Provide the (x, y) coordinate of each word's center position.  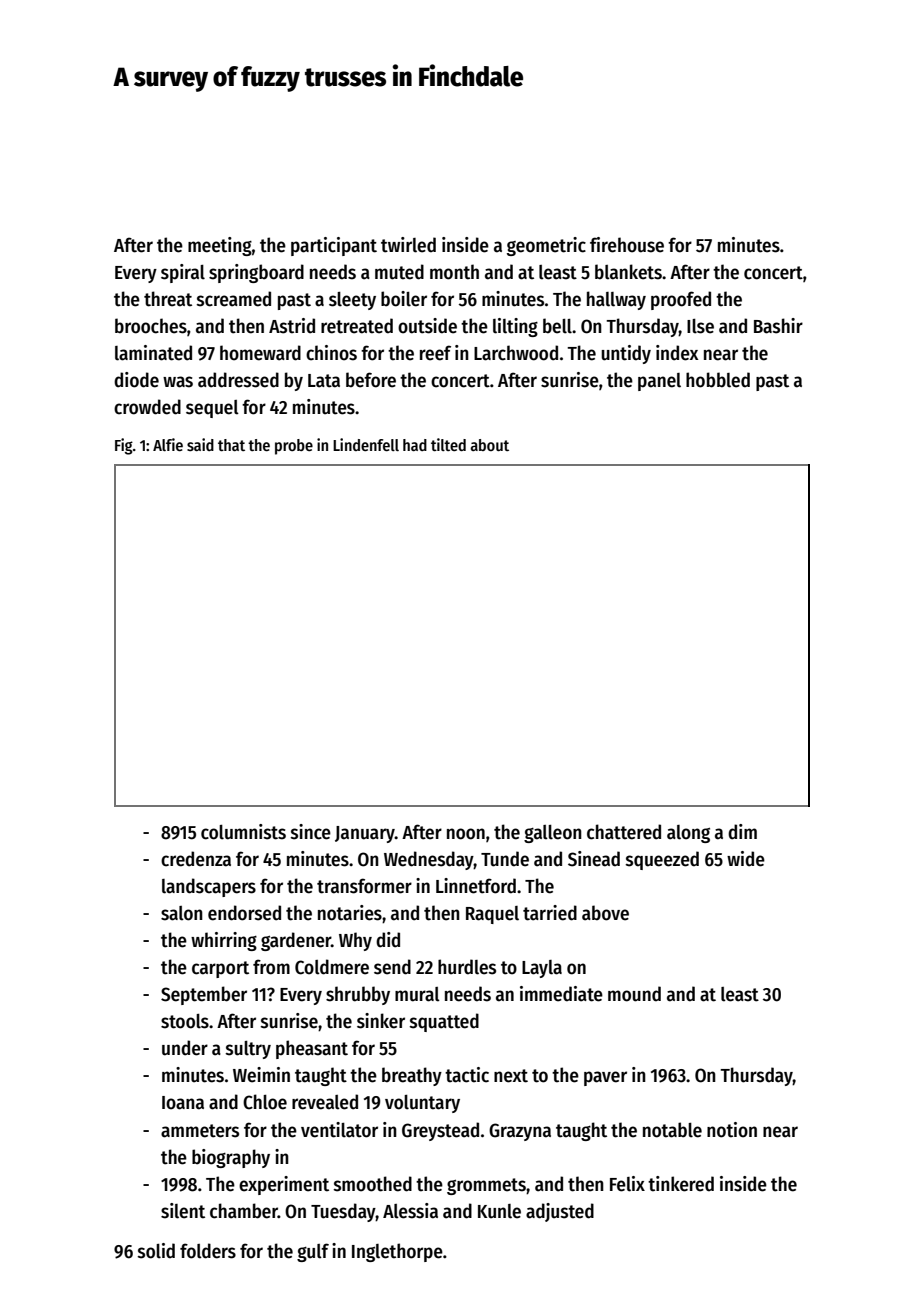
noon (466, 834)
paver (605, 1078)
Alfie (168, 444)
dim (742, 832)
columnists (243, 832)
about (489, 445)
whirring (224, 941)
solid (156, 1251)
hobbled (718, 380)
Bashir (778, 326)
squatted (444, 1022)
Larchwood (516, 353)
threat (168, 299)
